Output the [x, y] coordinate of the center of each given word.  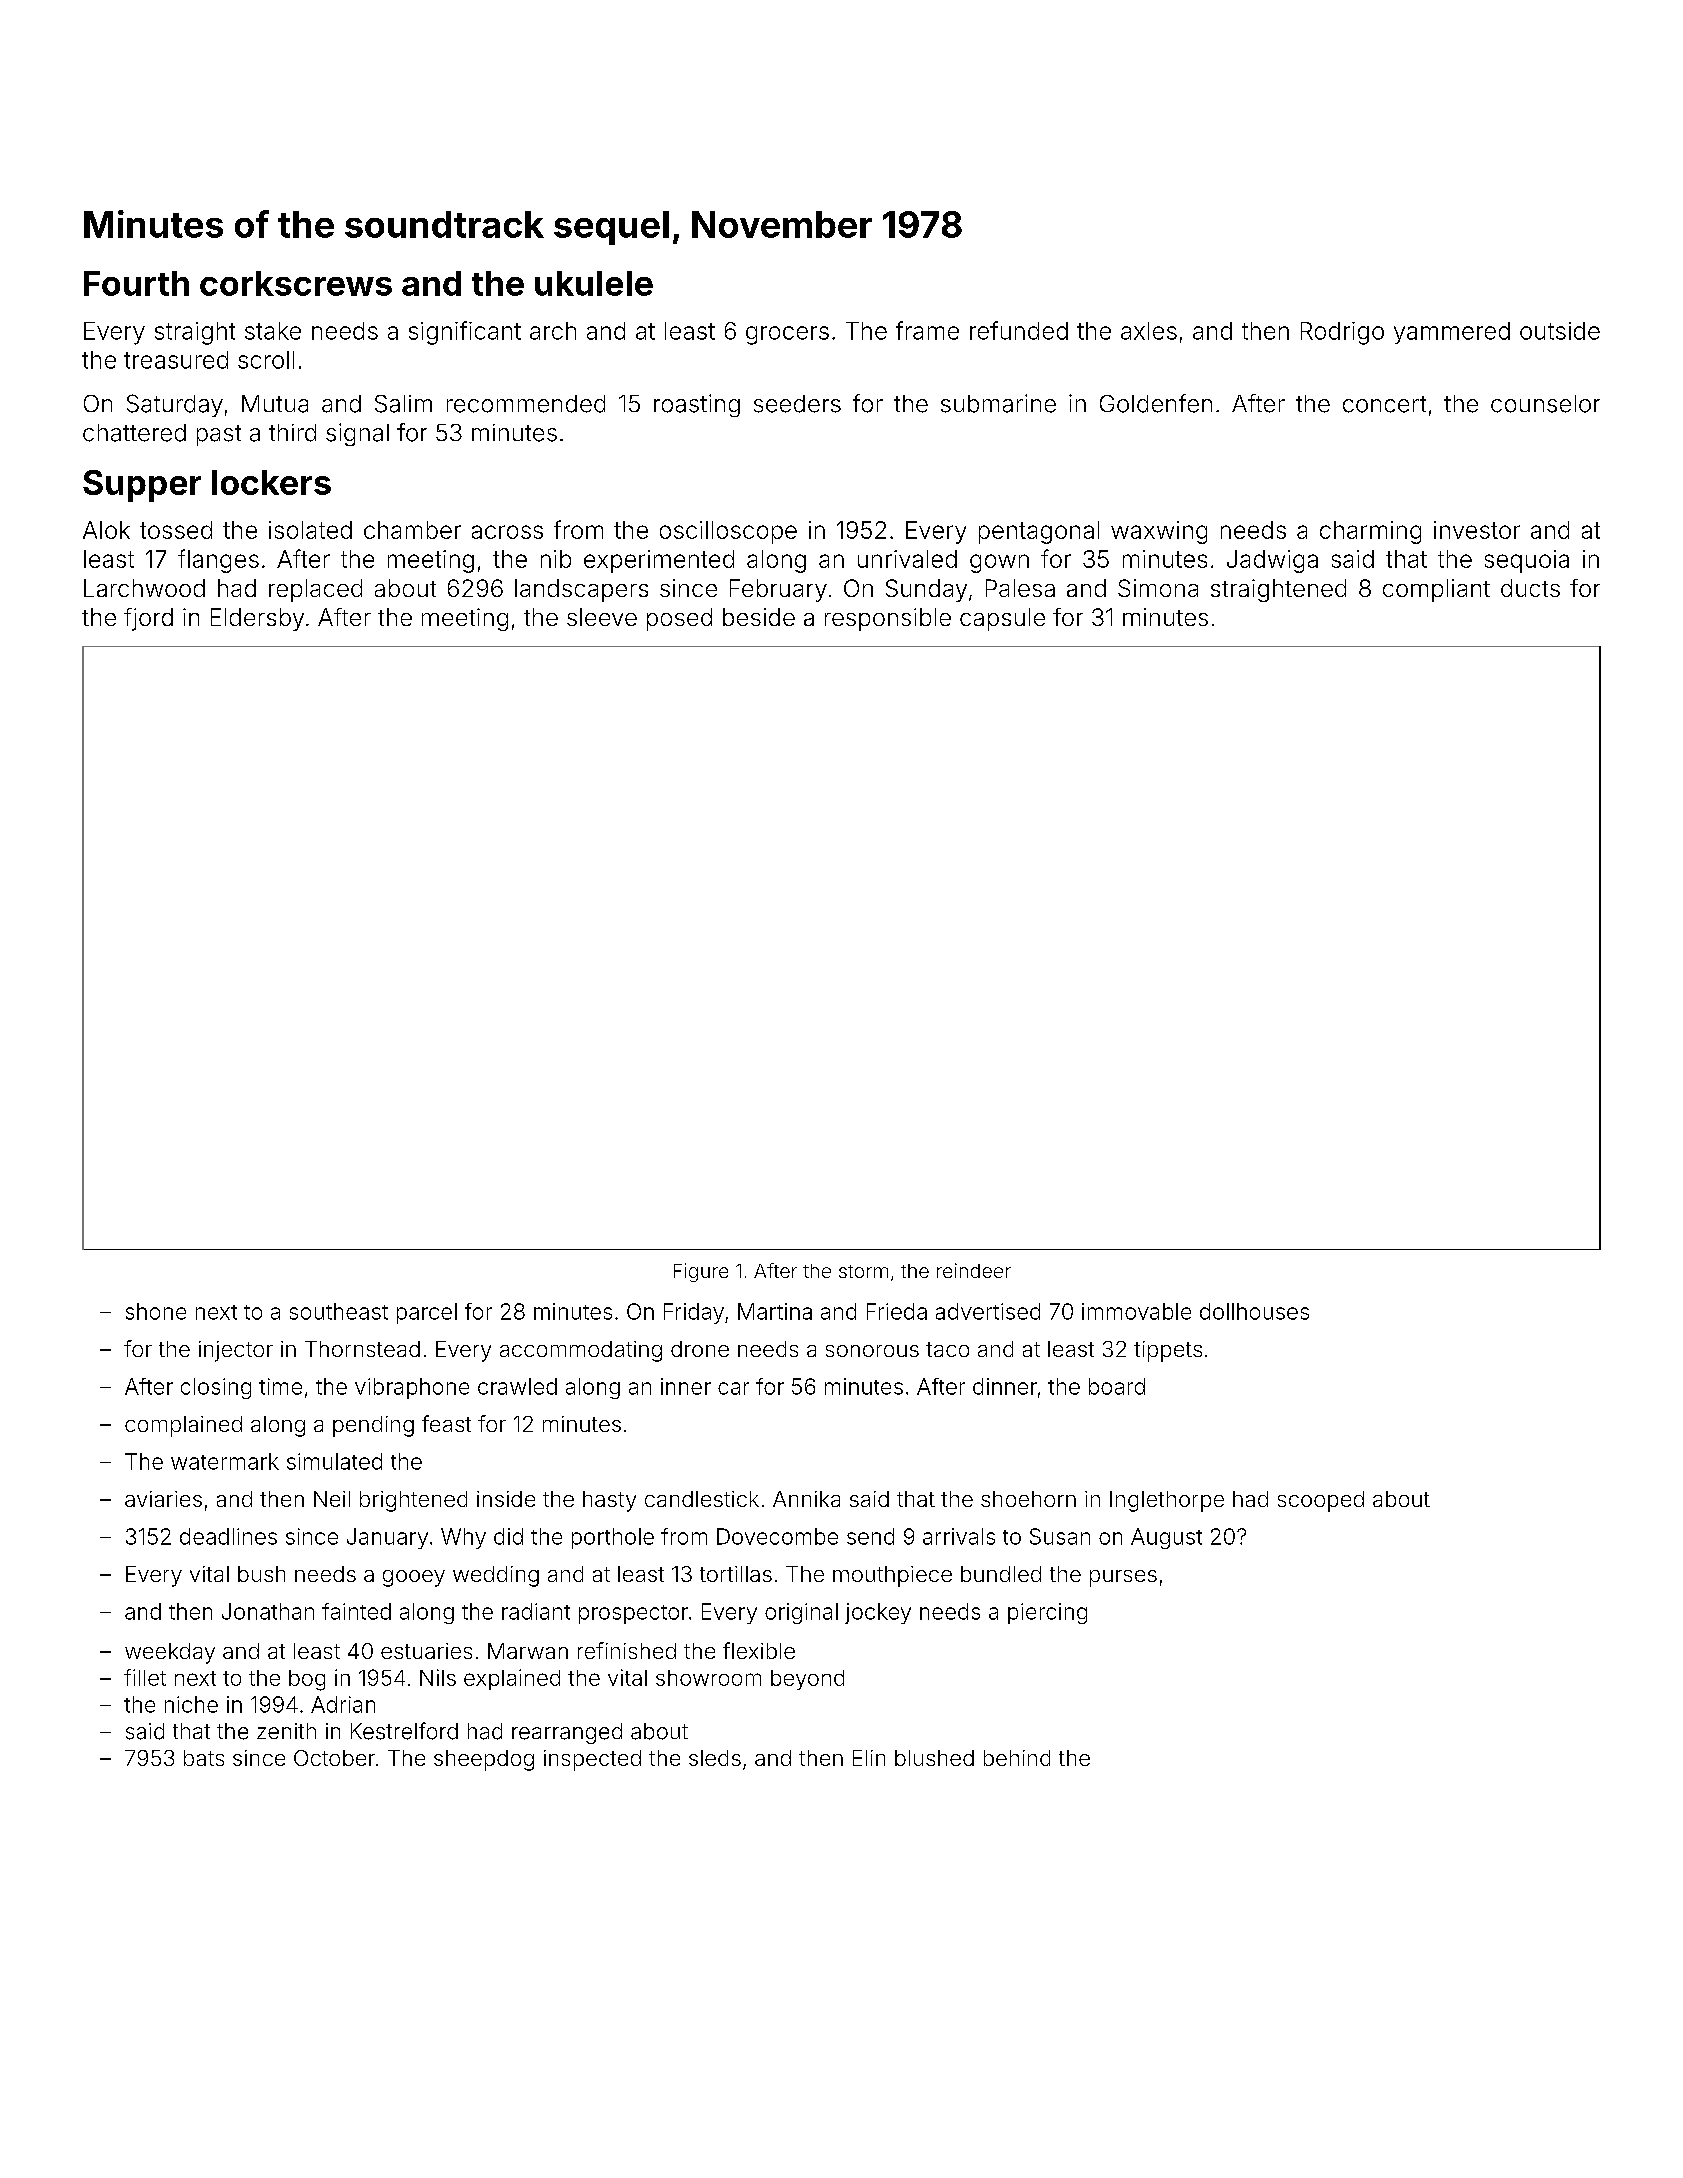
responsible [888, 619]
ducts [1530, 588]
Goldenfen [1156, 403]
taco [947, 1349]
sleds [715, 1758]
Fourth [136, 283]
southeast [339, 1311]
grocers [787, 335]
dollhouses [1254, 1311]
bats [204, 1758]
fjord [148, 619]
